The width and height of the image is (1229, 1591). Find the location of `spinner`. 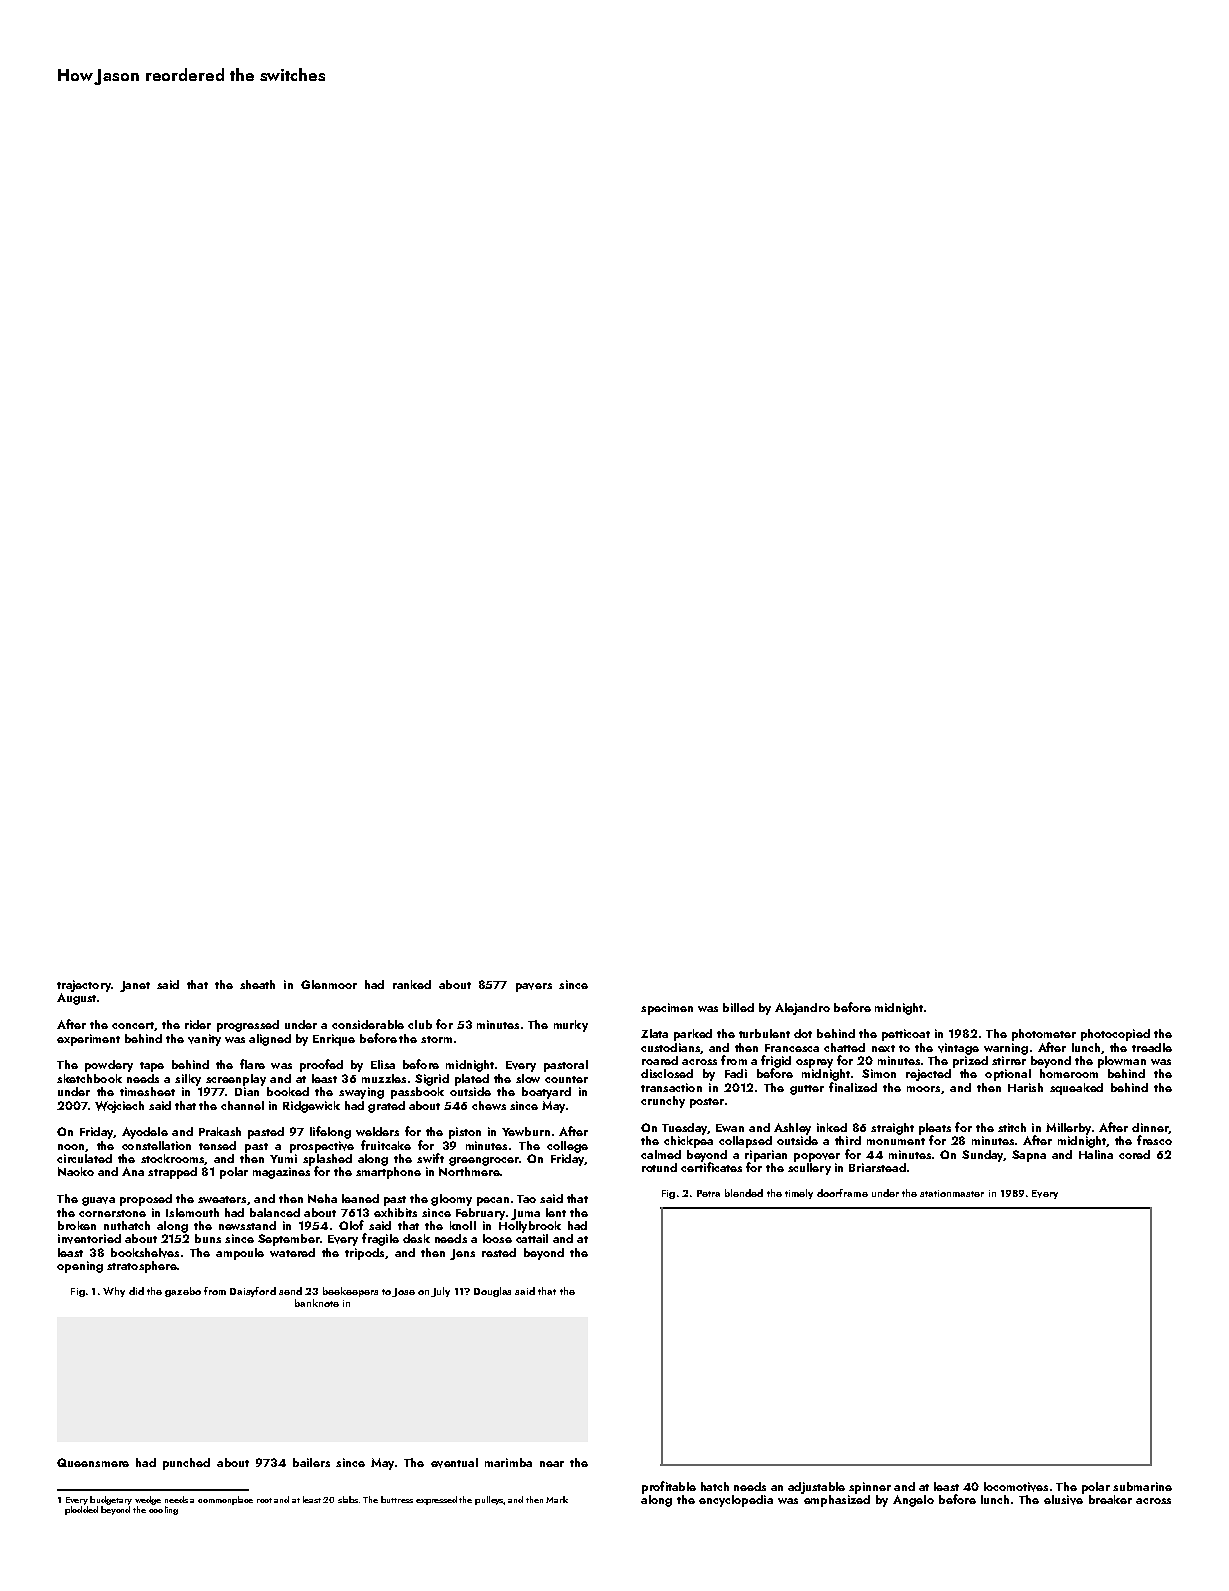

spinner is located at coordinates (870, 1488).
